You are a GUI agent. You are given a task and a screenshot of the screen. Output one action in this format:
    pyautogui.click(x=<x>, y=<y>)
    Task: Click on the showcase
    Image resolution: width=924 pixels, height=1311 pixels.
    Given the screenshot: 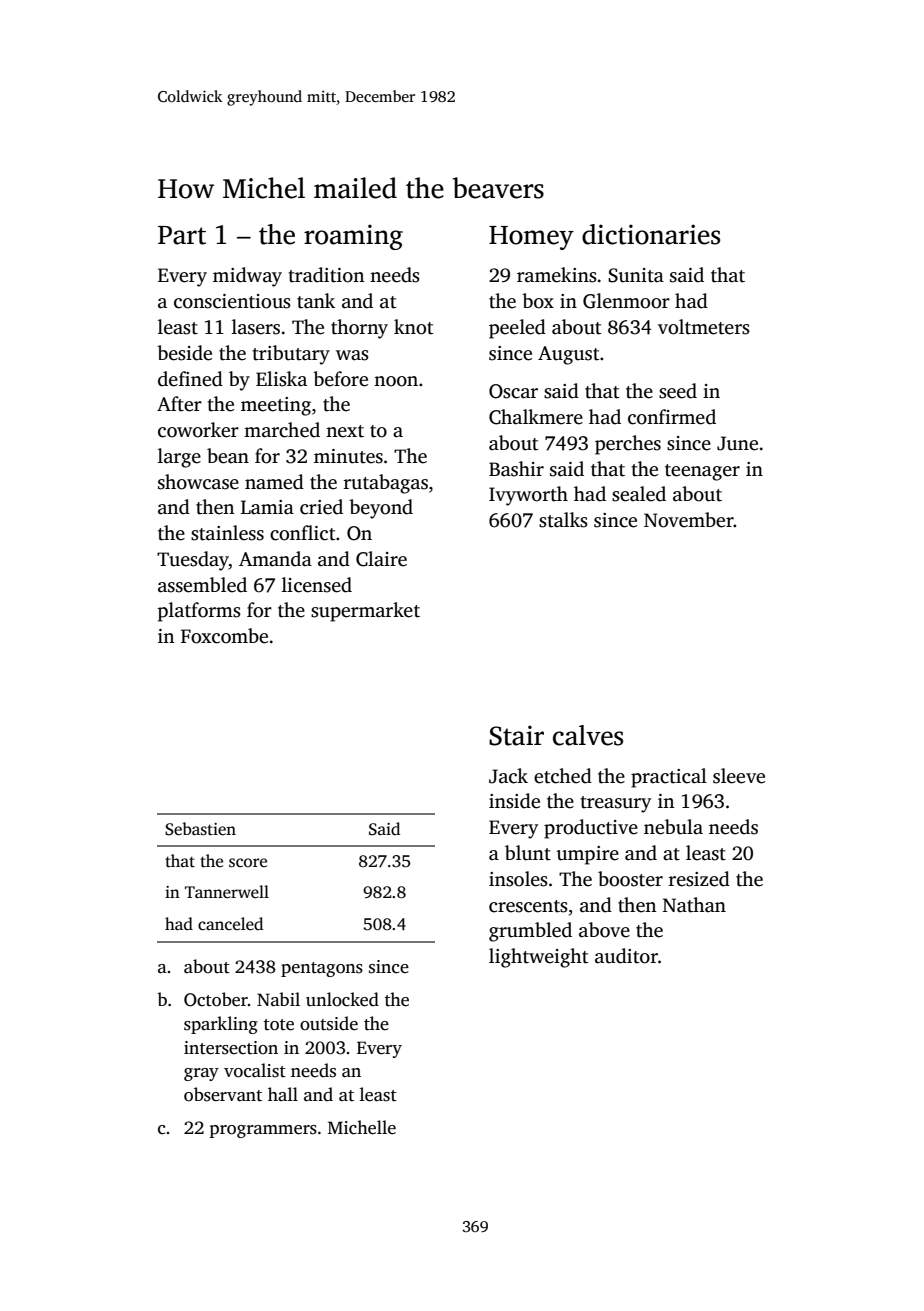 What is the action you would take?
    pyautogui.click(x=198, y=482)
